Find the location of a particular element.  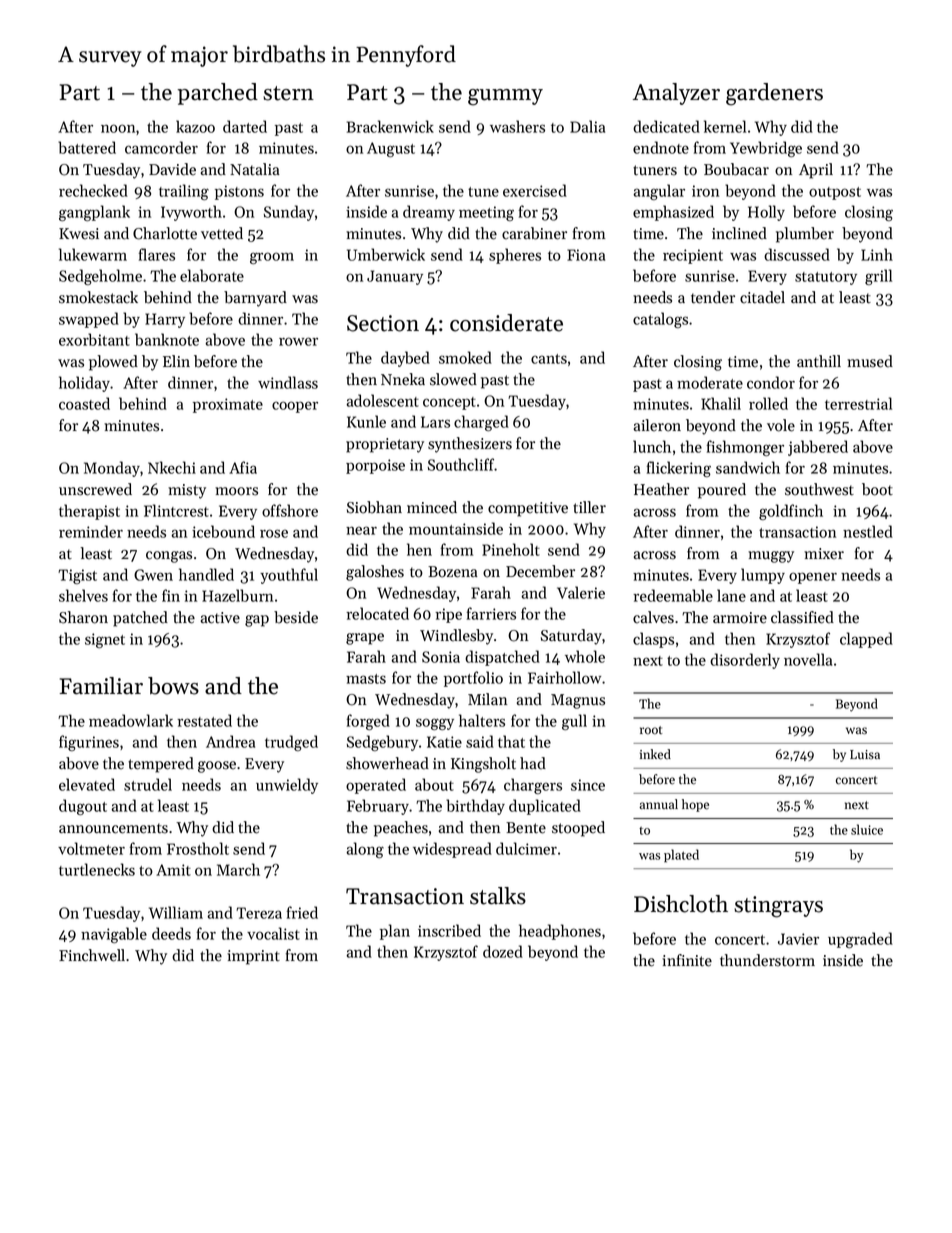

dozed is located at coordinates (503, 951).
